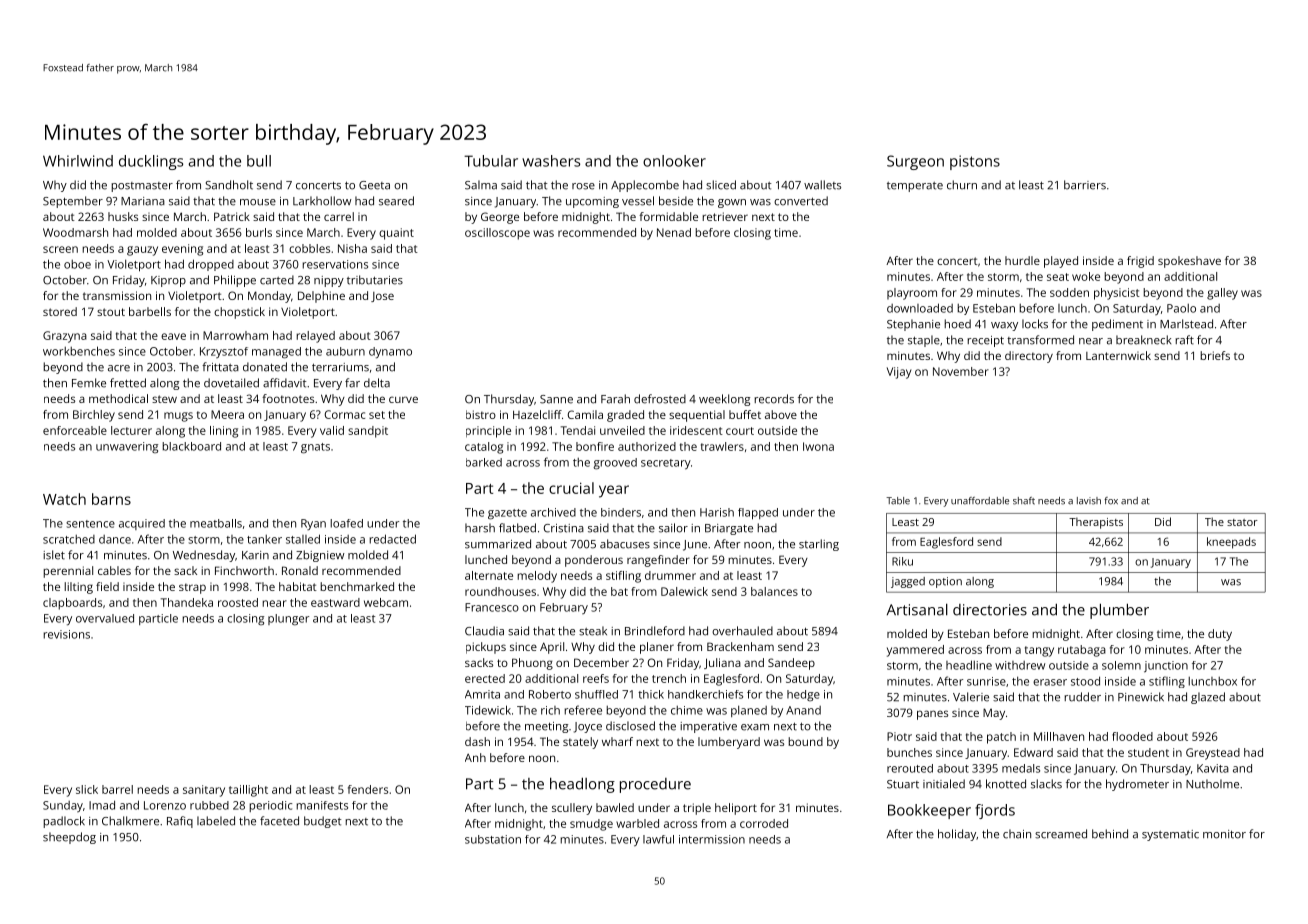  Describe the element at coordinates (657, 648) in the page. I see `planer` at that location.
